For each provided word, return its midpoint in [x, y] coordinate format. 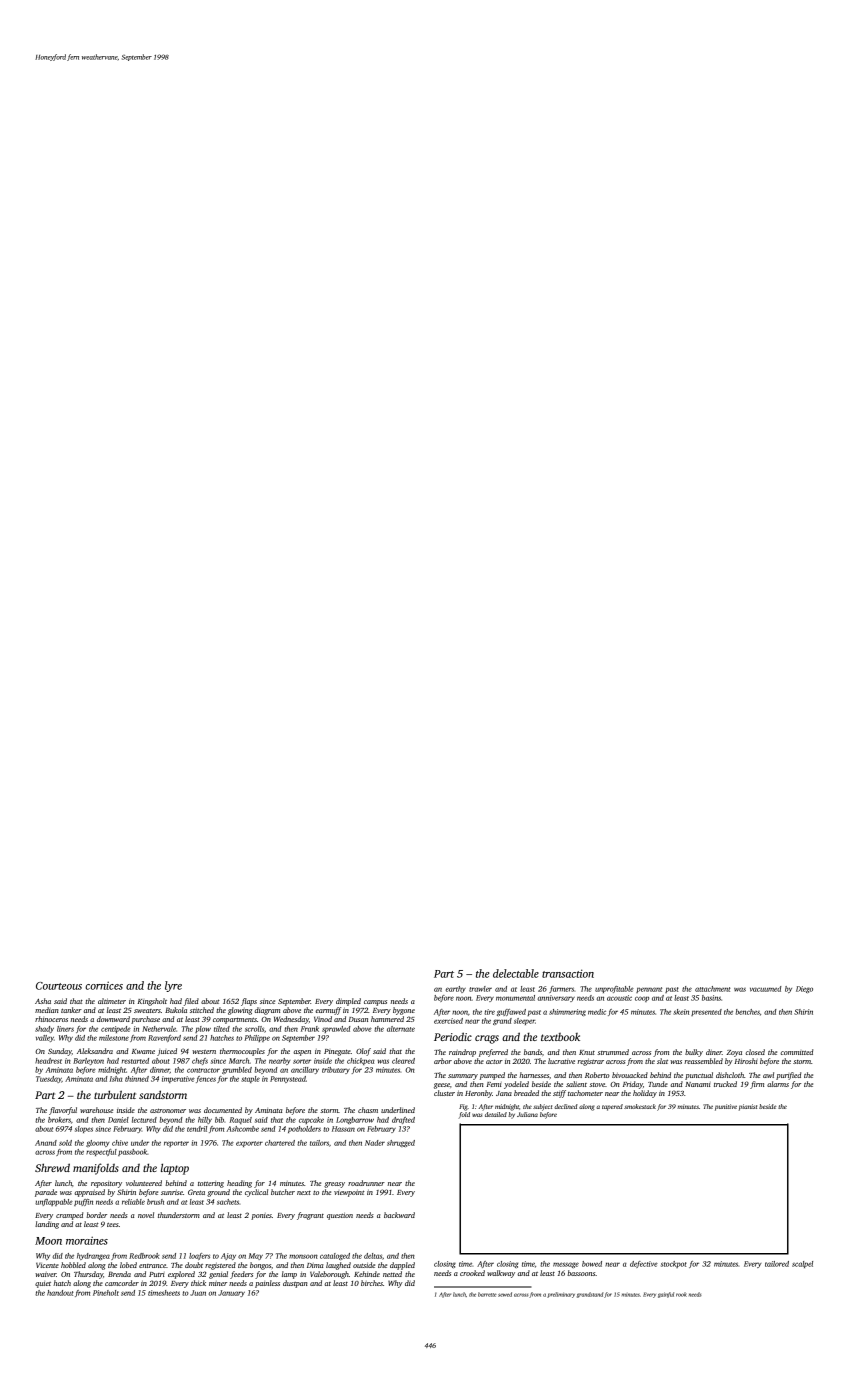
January [231, 1293]
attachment [712, 989]
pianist [748, 1107]
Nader [375, 1143]
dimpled [348, 1002]
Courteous [59, 986]
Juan [198, 1293]
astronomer [168, 1110]
